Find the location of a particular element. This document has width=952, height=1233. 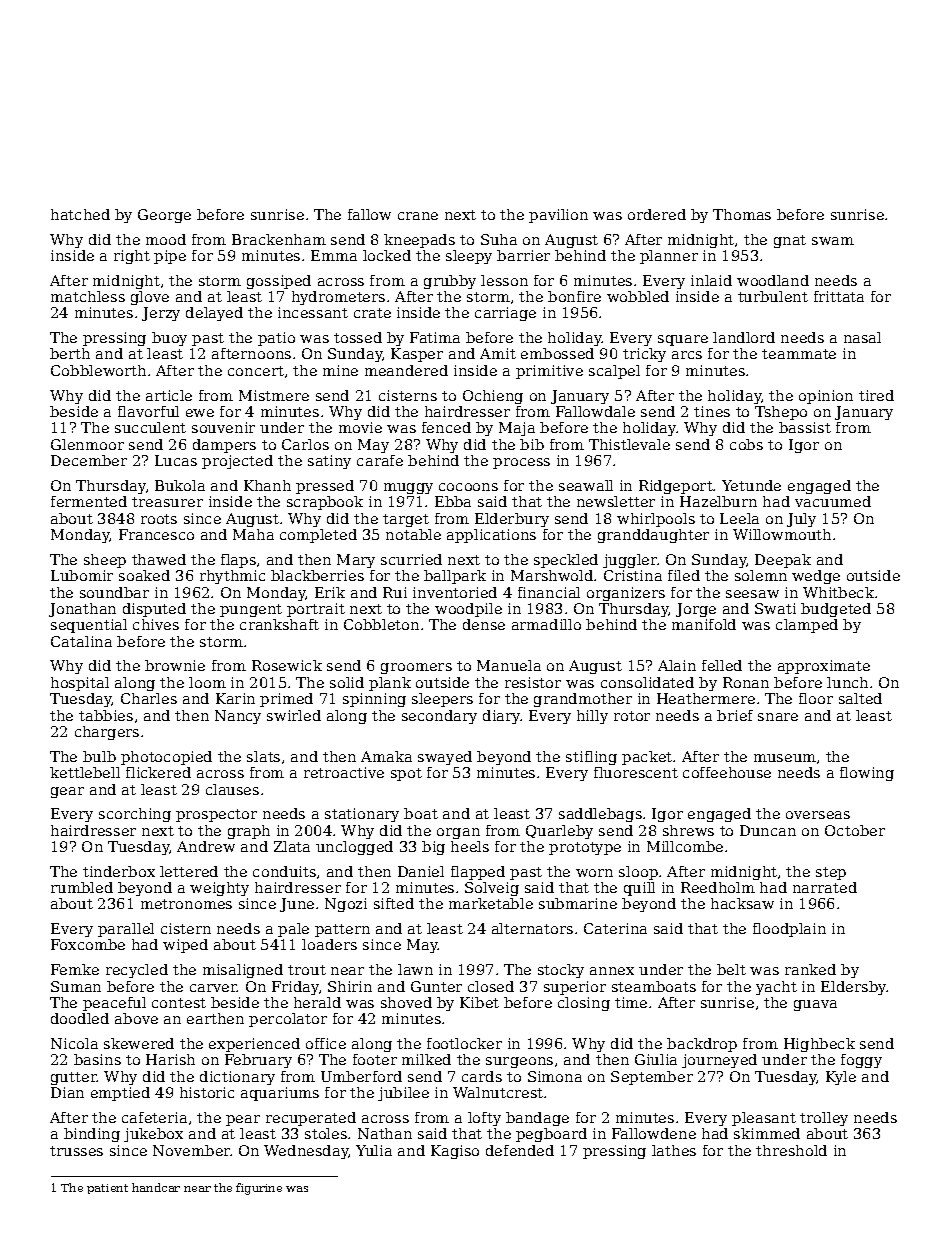

Cobbleton is located at coordinates (381, 624).
